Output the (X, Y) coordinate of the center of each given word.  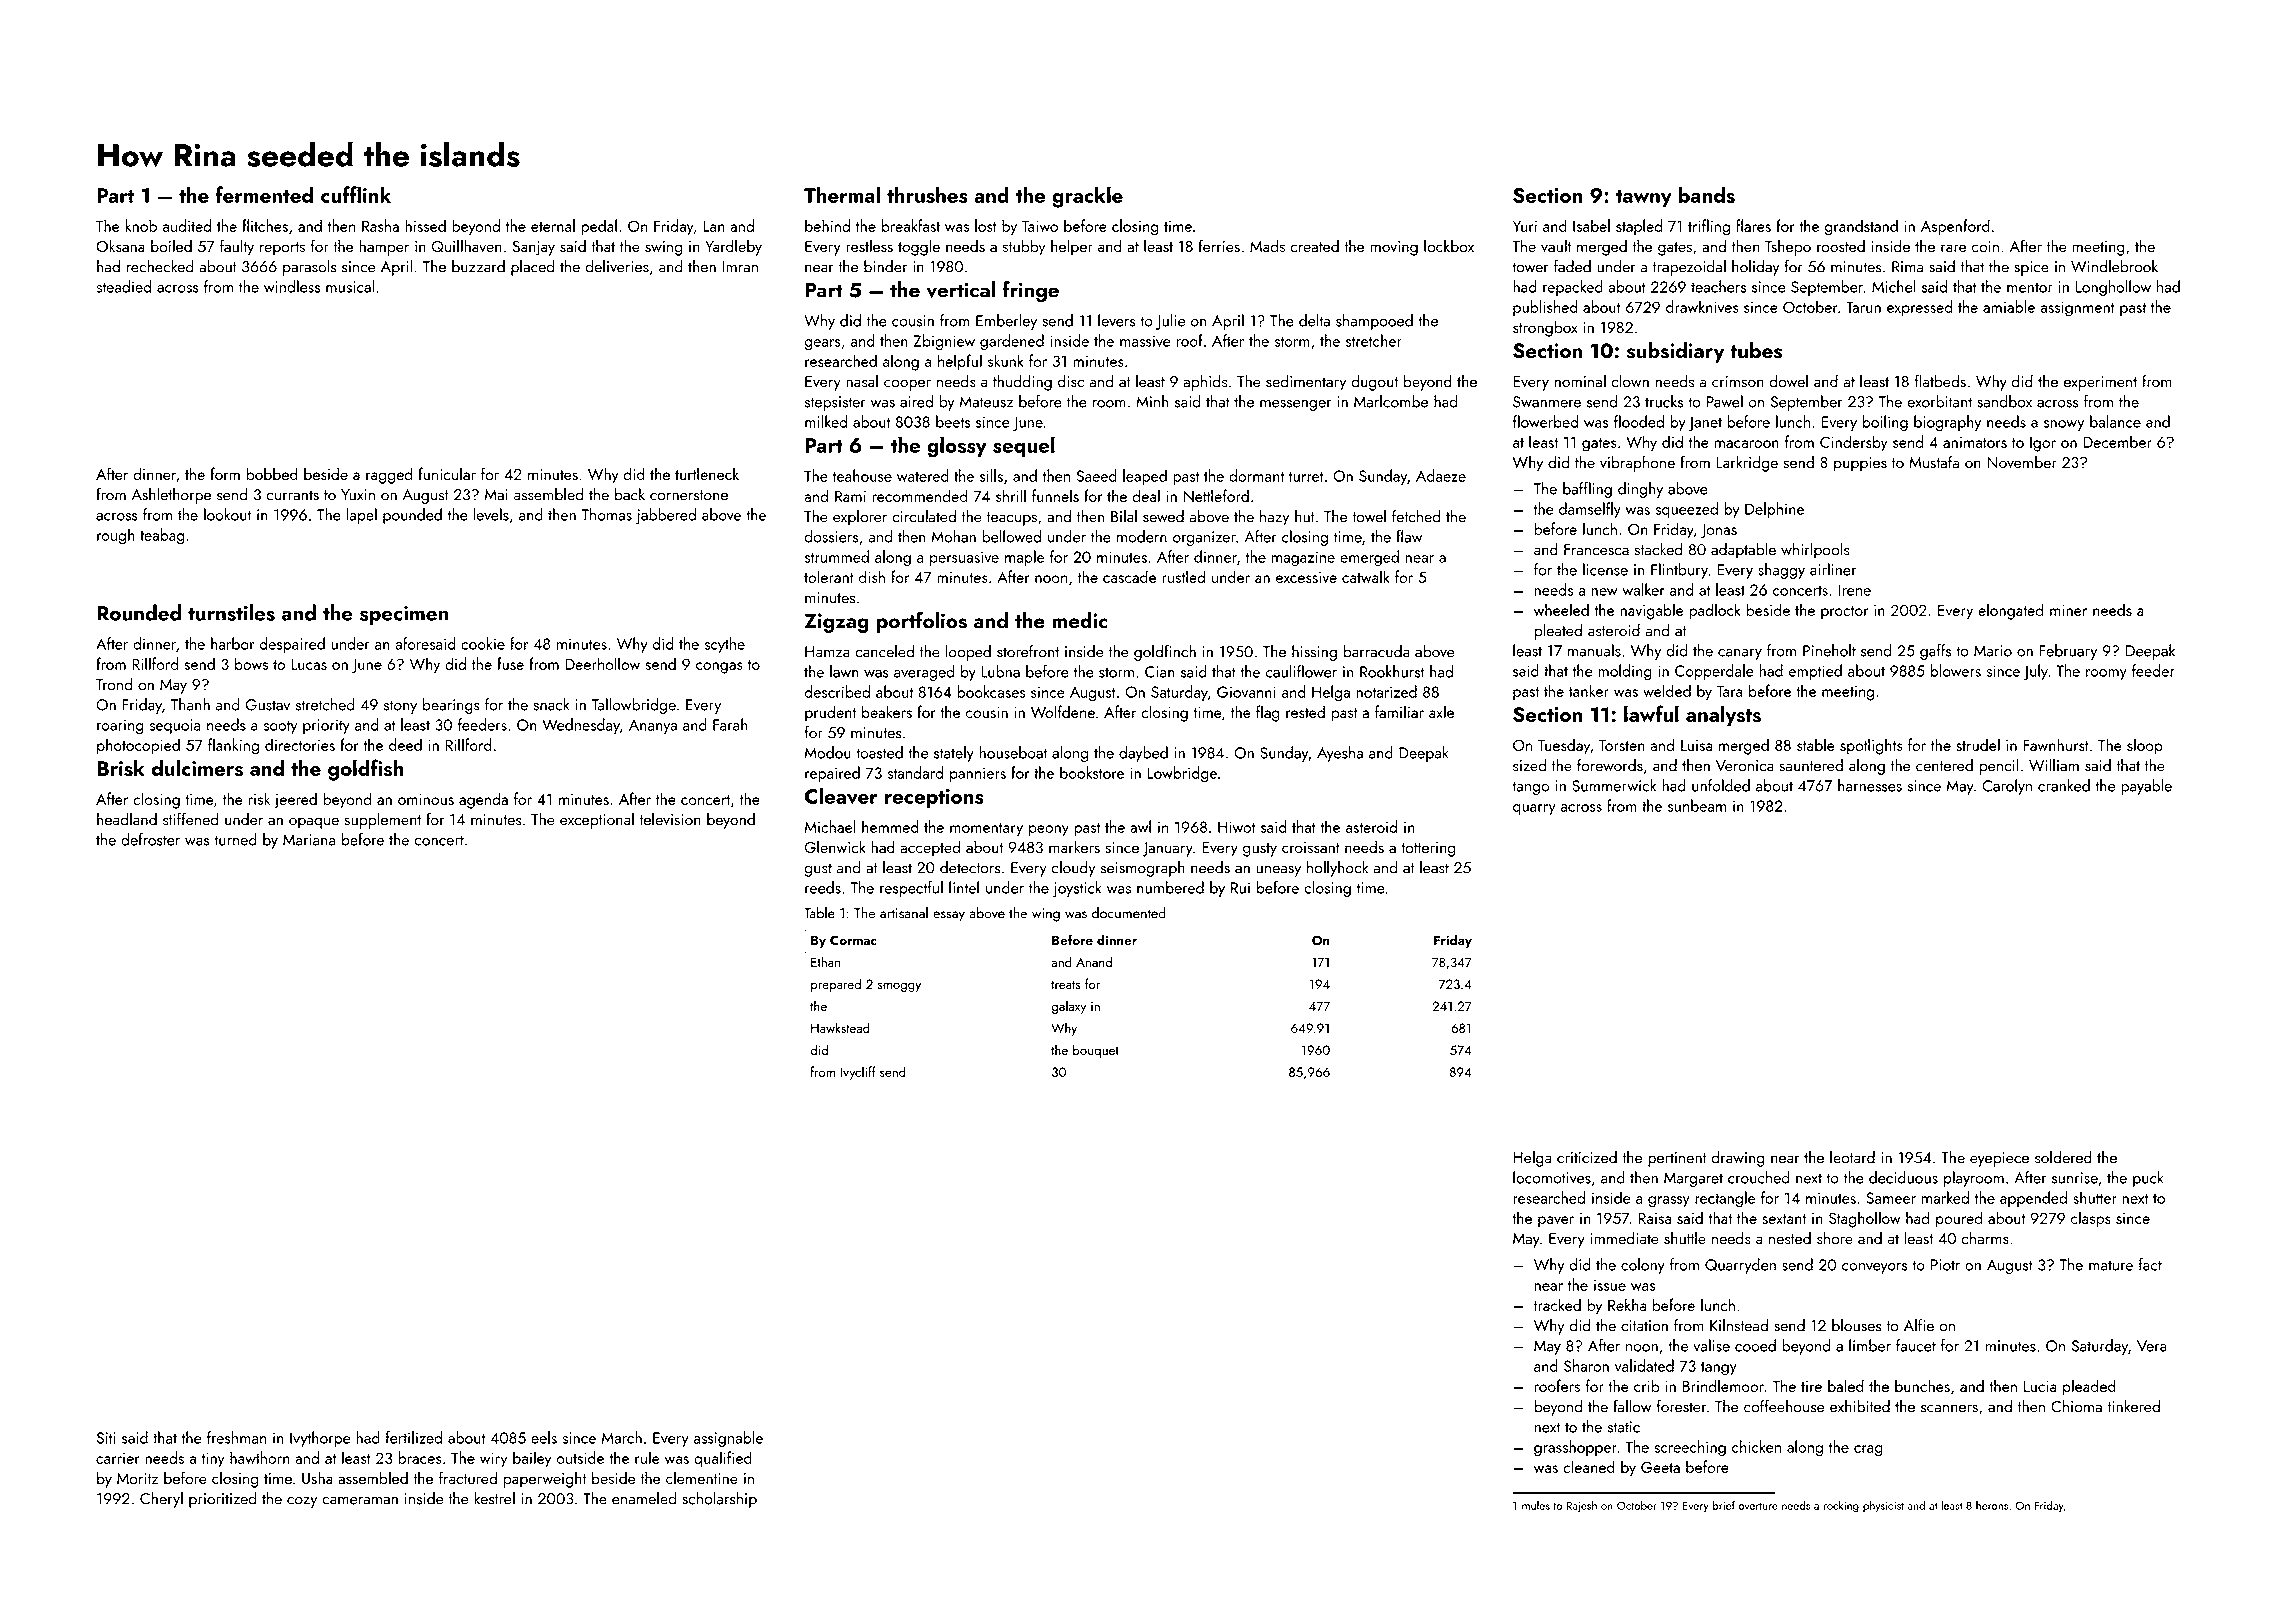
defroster (150, 839)
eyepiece (1999, 1159)
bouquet (1096, 1051)
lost (986, 225)
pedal (599, 227)
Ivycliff (858, 1073)
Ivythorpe (320, 1439)
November (2022, 462)
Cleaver (841, 796)
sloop (2145, 746)
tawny (1644, 198)
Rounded (139, 612)
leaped (1145, 477)
